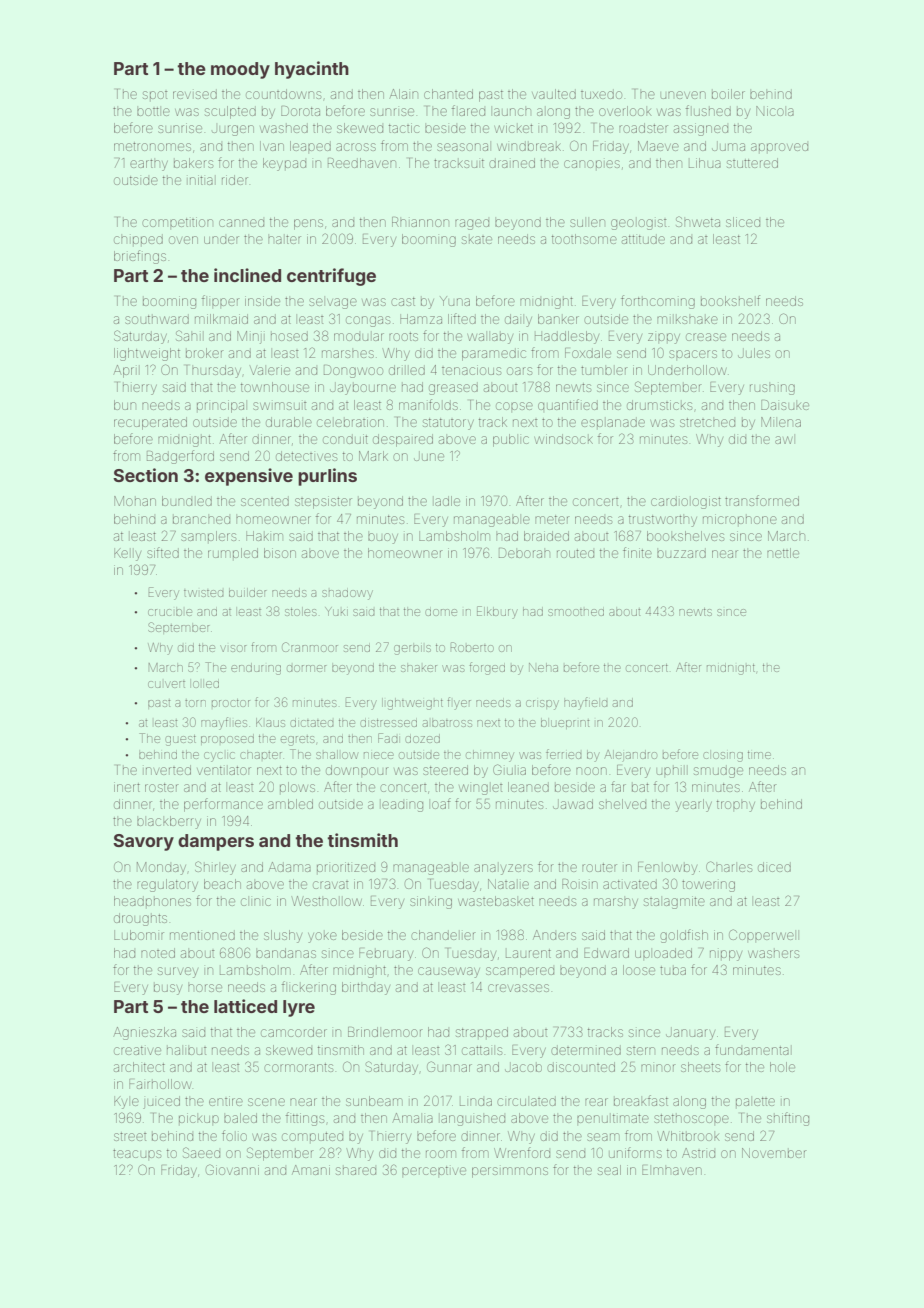  What do you see at coordinates (311, 1170) in the screenshot?
I see `Amani` at bounding box center [311, 1170].
